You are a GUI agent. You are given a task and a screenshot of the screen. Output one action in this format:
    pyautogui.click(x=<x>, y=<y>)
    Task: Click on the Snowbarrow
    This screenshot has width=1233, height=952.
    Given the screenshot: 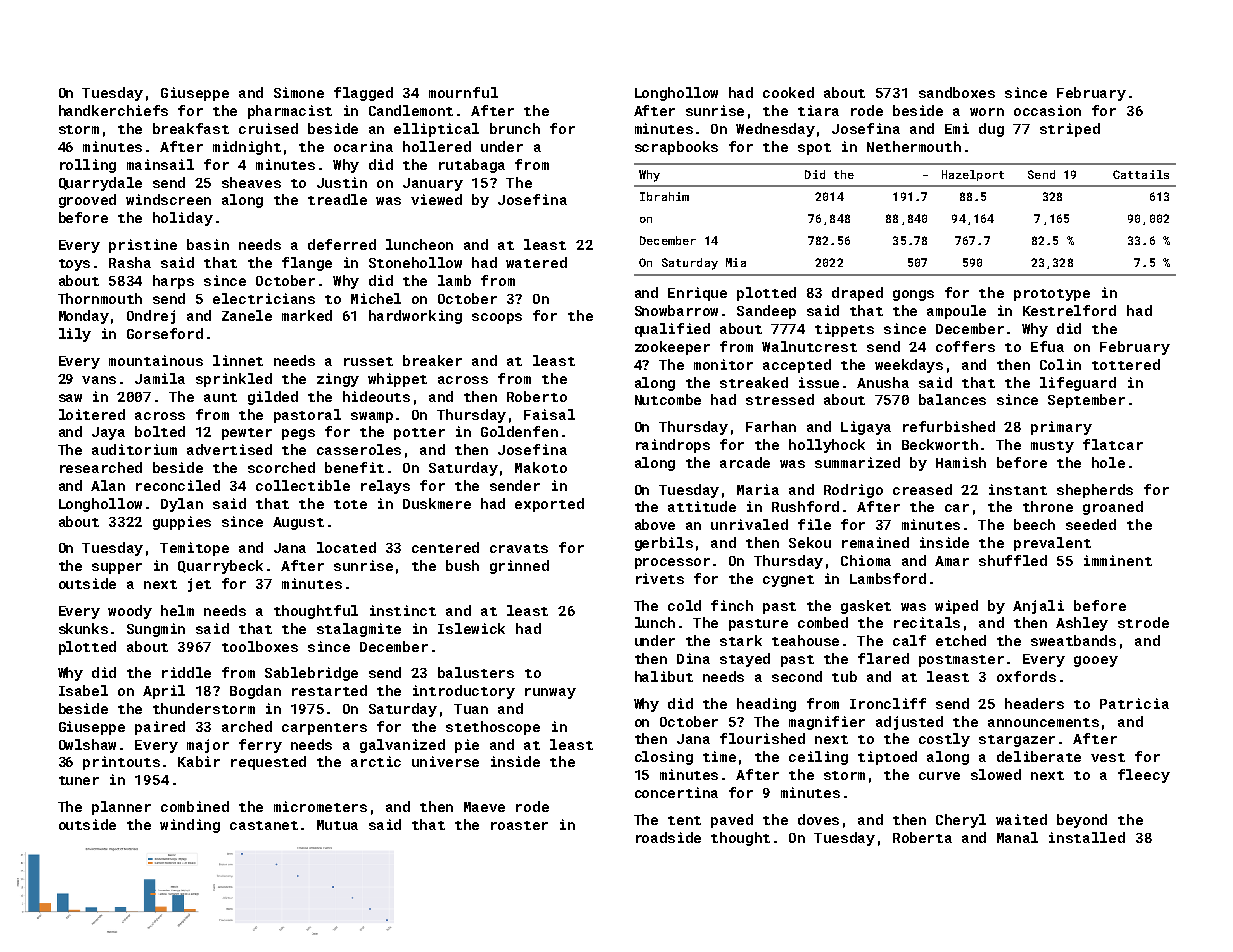 What is the action you would take?
    pyautogui.click(x=676, y=310)
